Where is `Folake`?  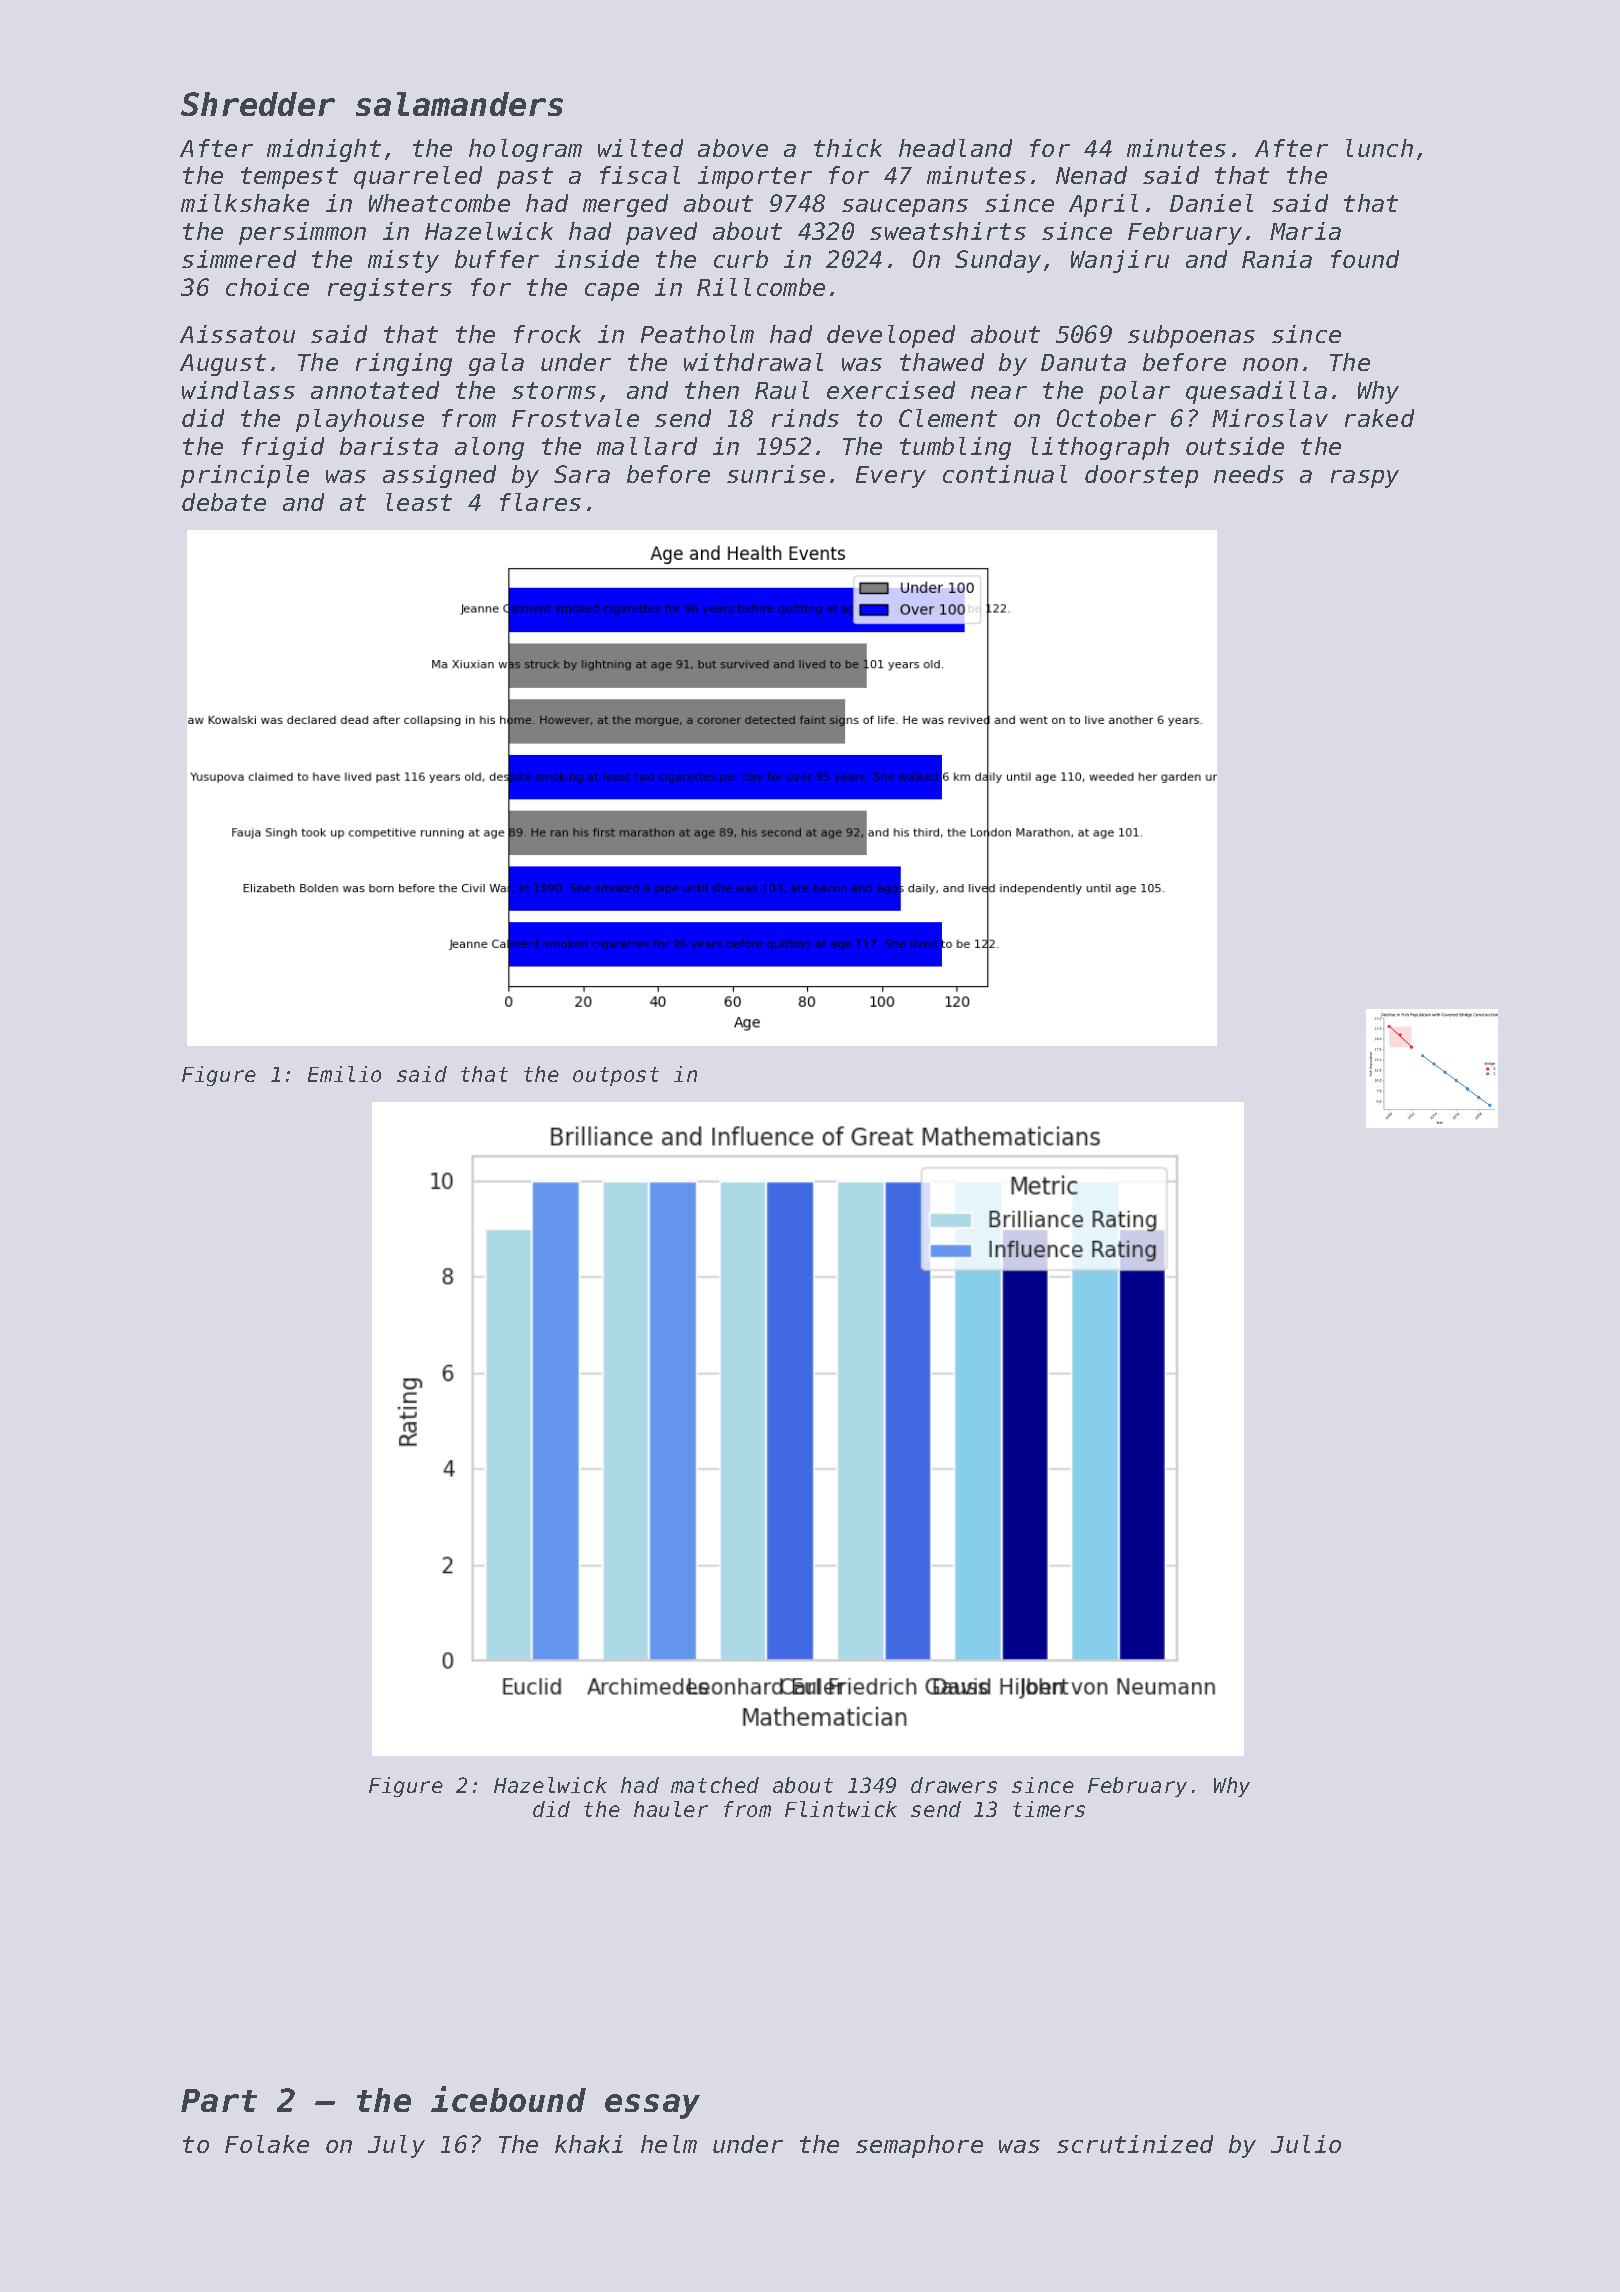
Folake is located at coordinates (267, 2144).
